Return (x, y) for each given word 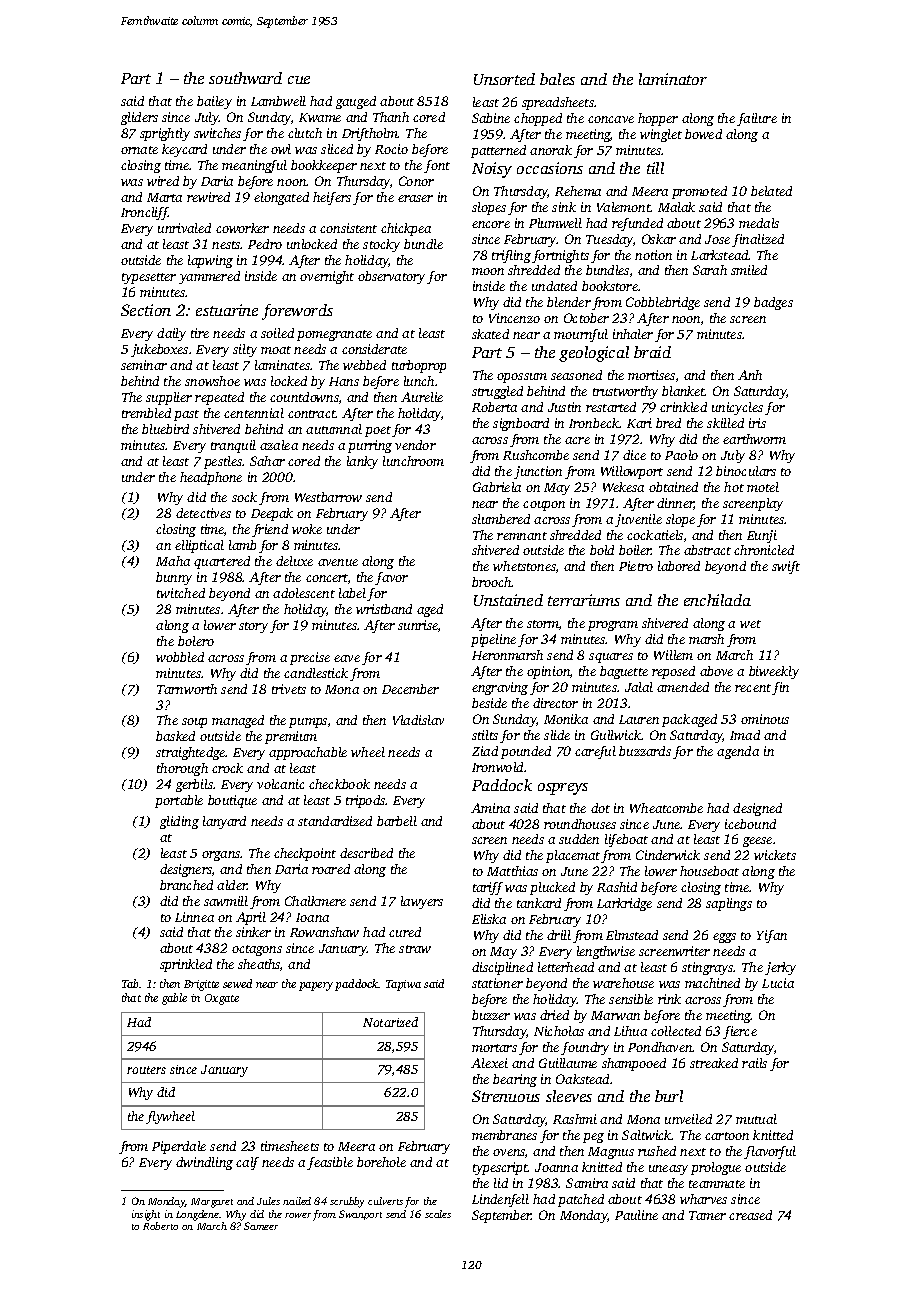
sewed (237, 983)
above (716, 671)
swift (786, 567)
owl (281, 149)
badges (773, 303)
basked (175, 736)
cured (405, 932)
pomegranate (334, 335)
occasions (550, 168)
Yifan (772, 936)
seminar (144, 365)
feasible (330, 1163)
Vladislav (418, 720)
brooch (492, 582)
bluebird (165, 429)
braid (652, 352)
